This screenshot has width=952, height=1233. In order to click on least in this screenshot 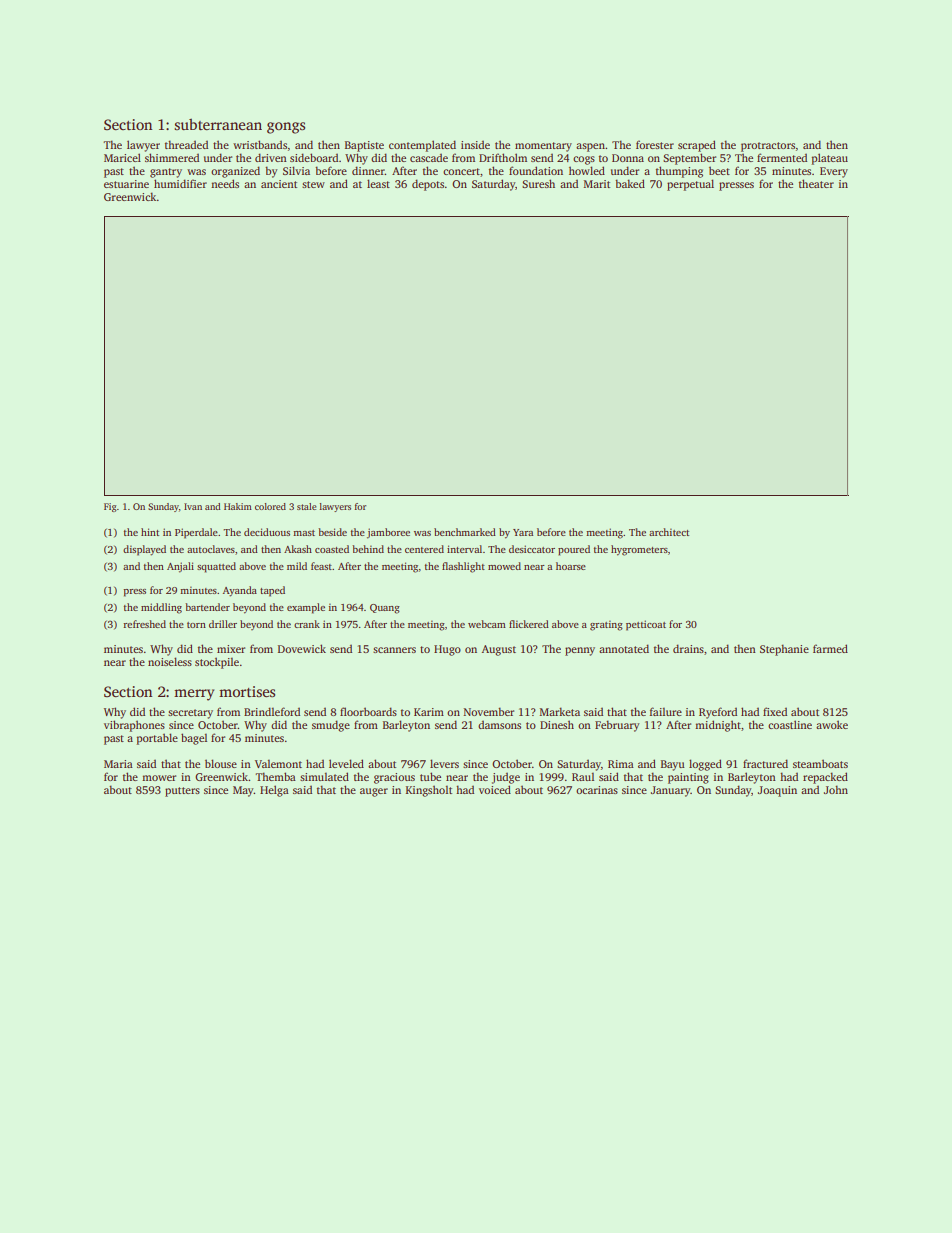, I will do `click(378, 183)`.
